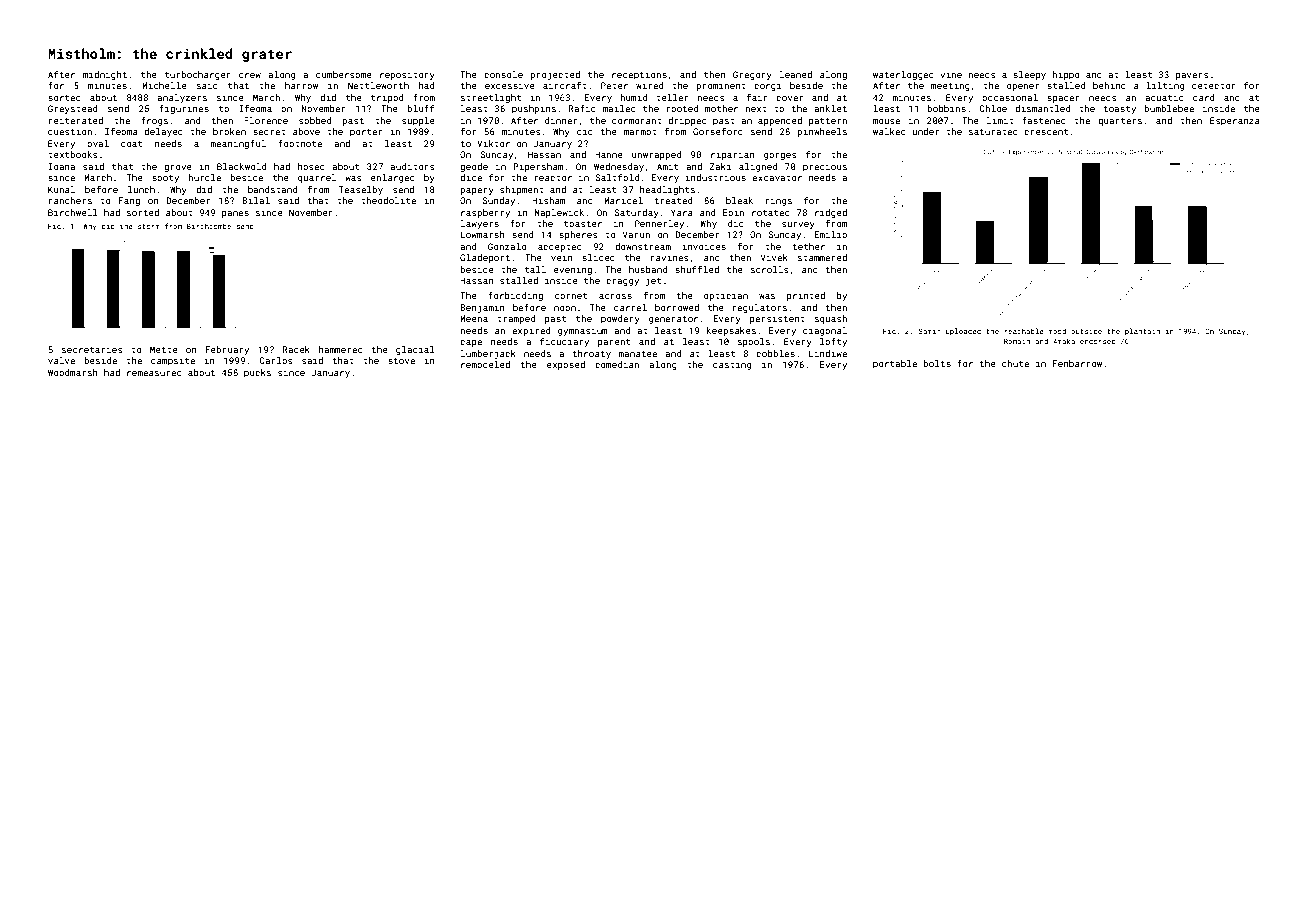 This page has width=1308, height=924. Describe the element at coordinates (474, 167) in the page. I see `geode` at that location.
